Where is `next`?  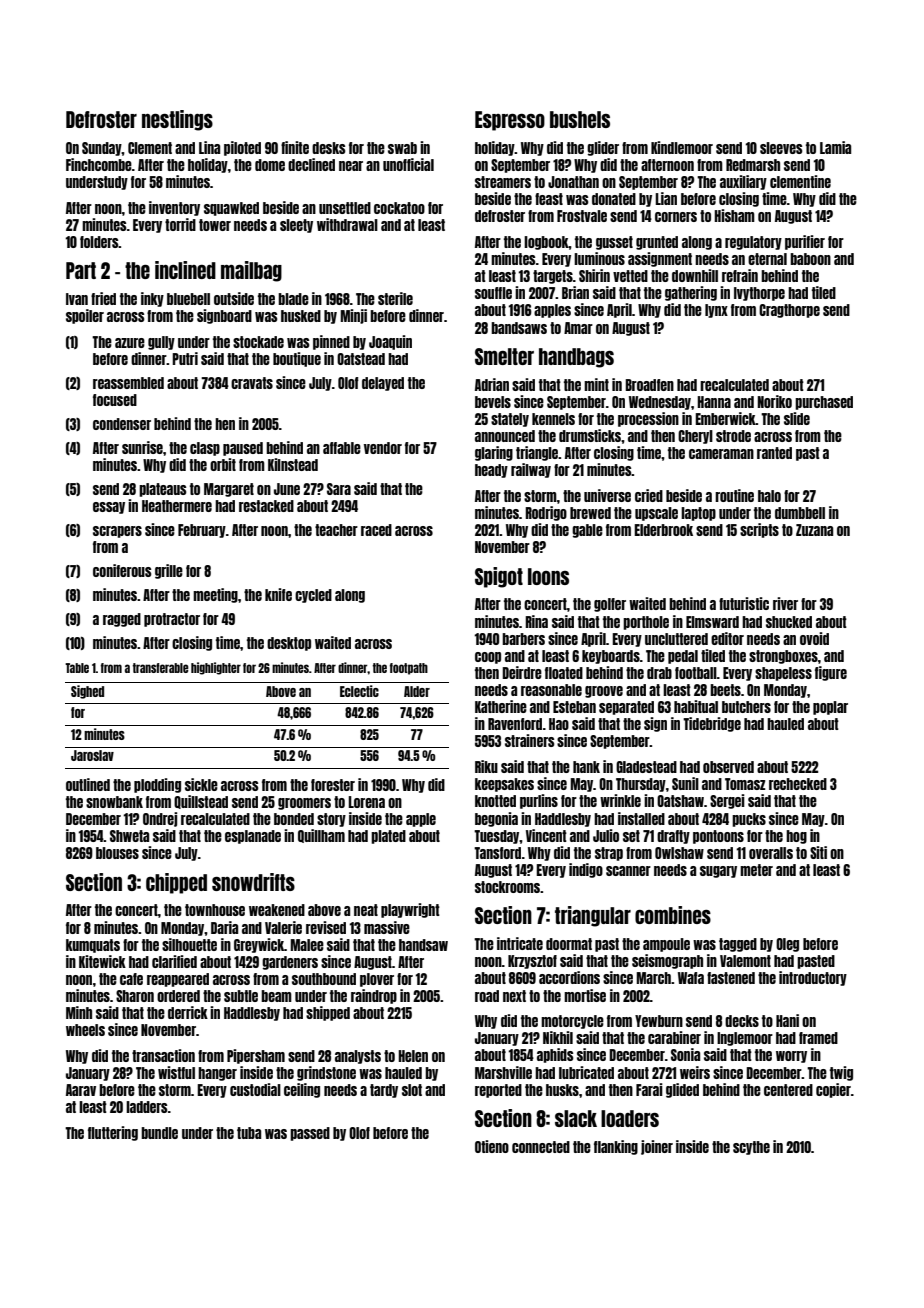
next is located at coordinates (514, 996).
